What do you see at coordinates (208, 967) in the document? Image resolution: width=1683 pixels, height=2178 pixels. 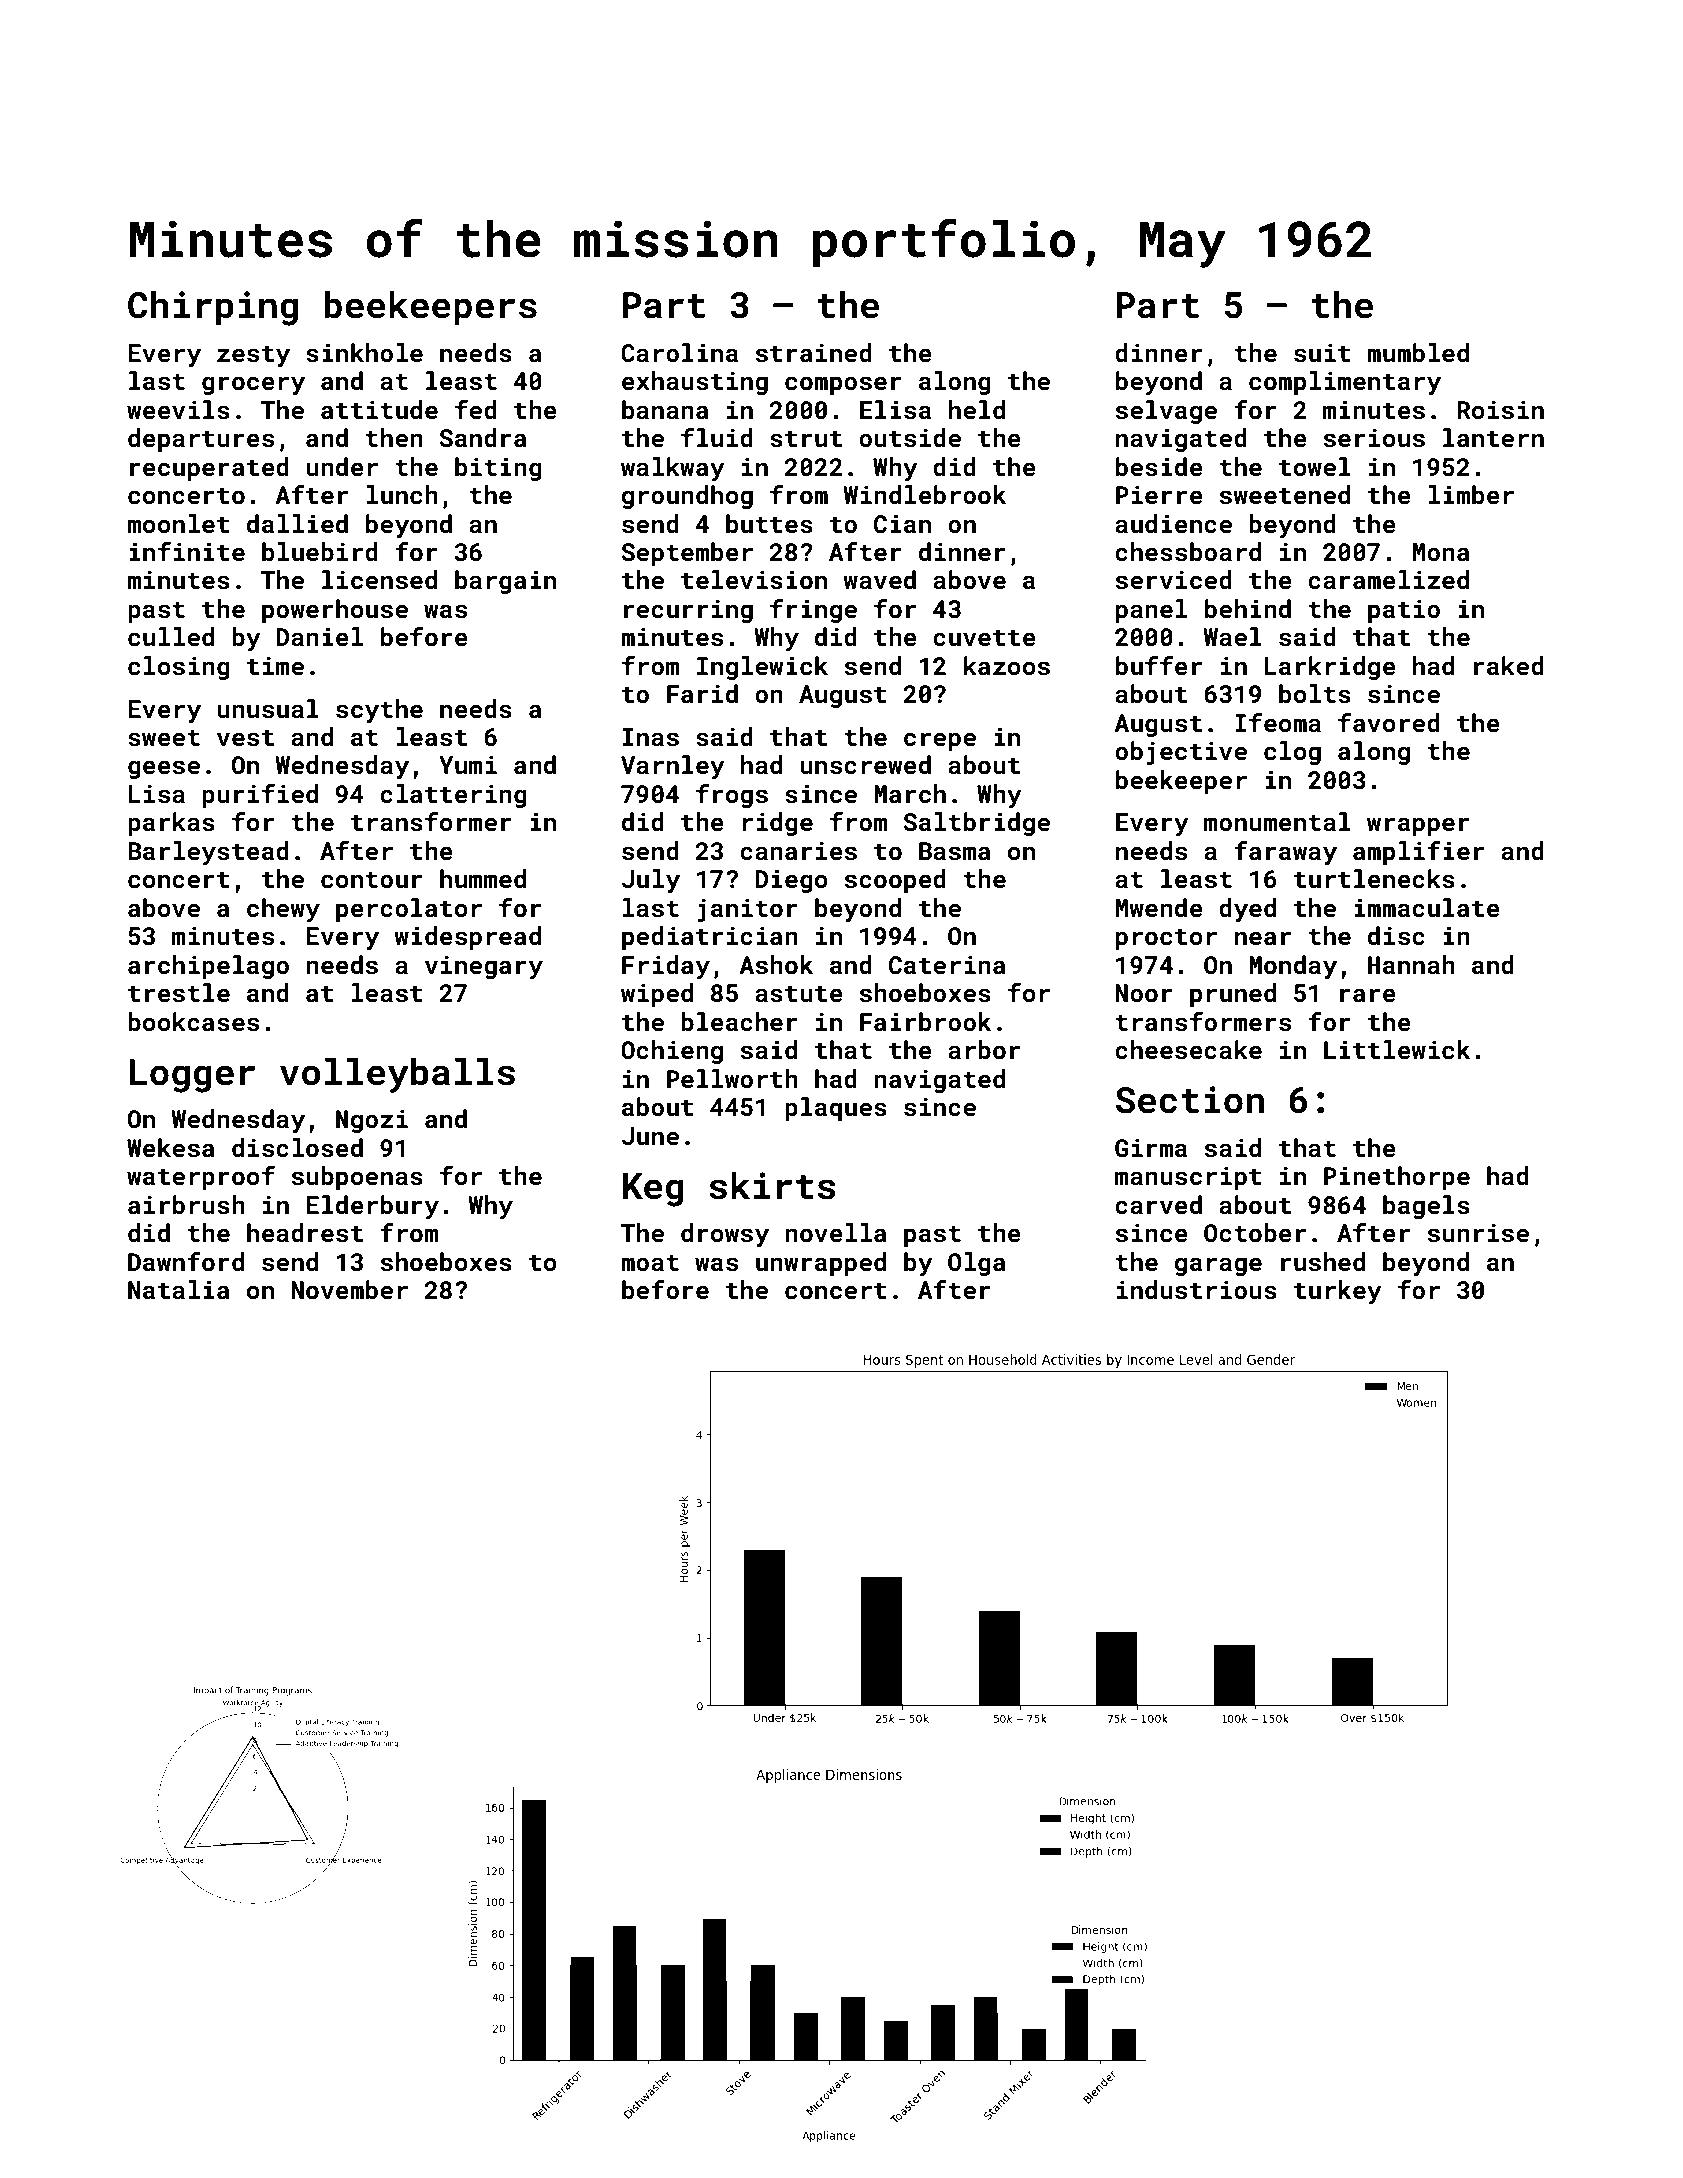 I see `archipelago` at bounding box center [208, 967].
